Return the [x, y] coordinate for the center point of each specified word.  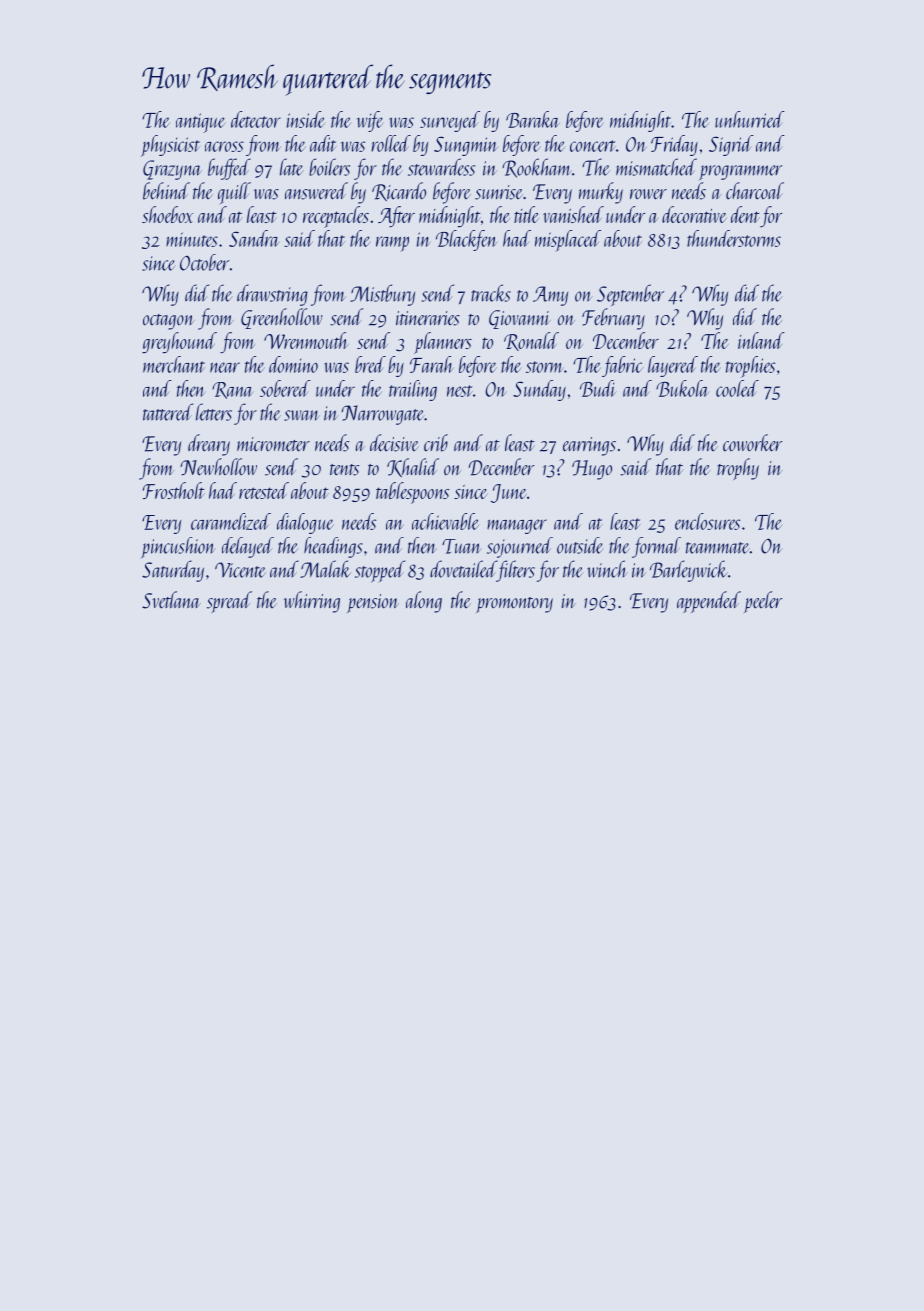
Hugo [592, 470]
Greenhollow [282, 318]
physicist [170, 146]
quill [234, 193]
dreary [209, 445]
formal [656, 547]
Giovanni [519, 319]
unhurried [749, 119]
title [526, 214]
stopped [380, 571]
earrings [589, 446]
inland [761, 340]
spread [229, 602]
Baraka [533, 119]
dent [745, 214]
